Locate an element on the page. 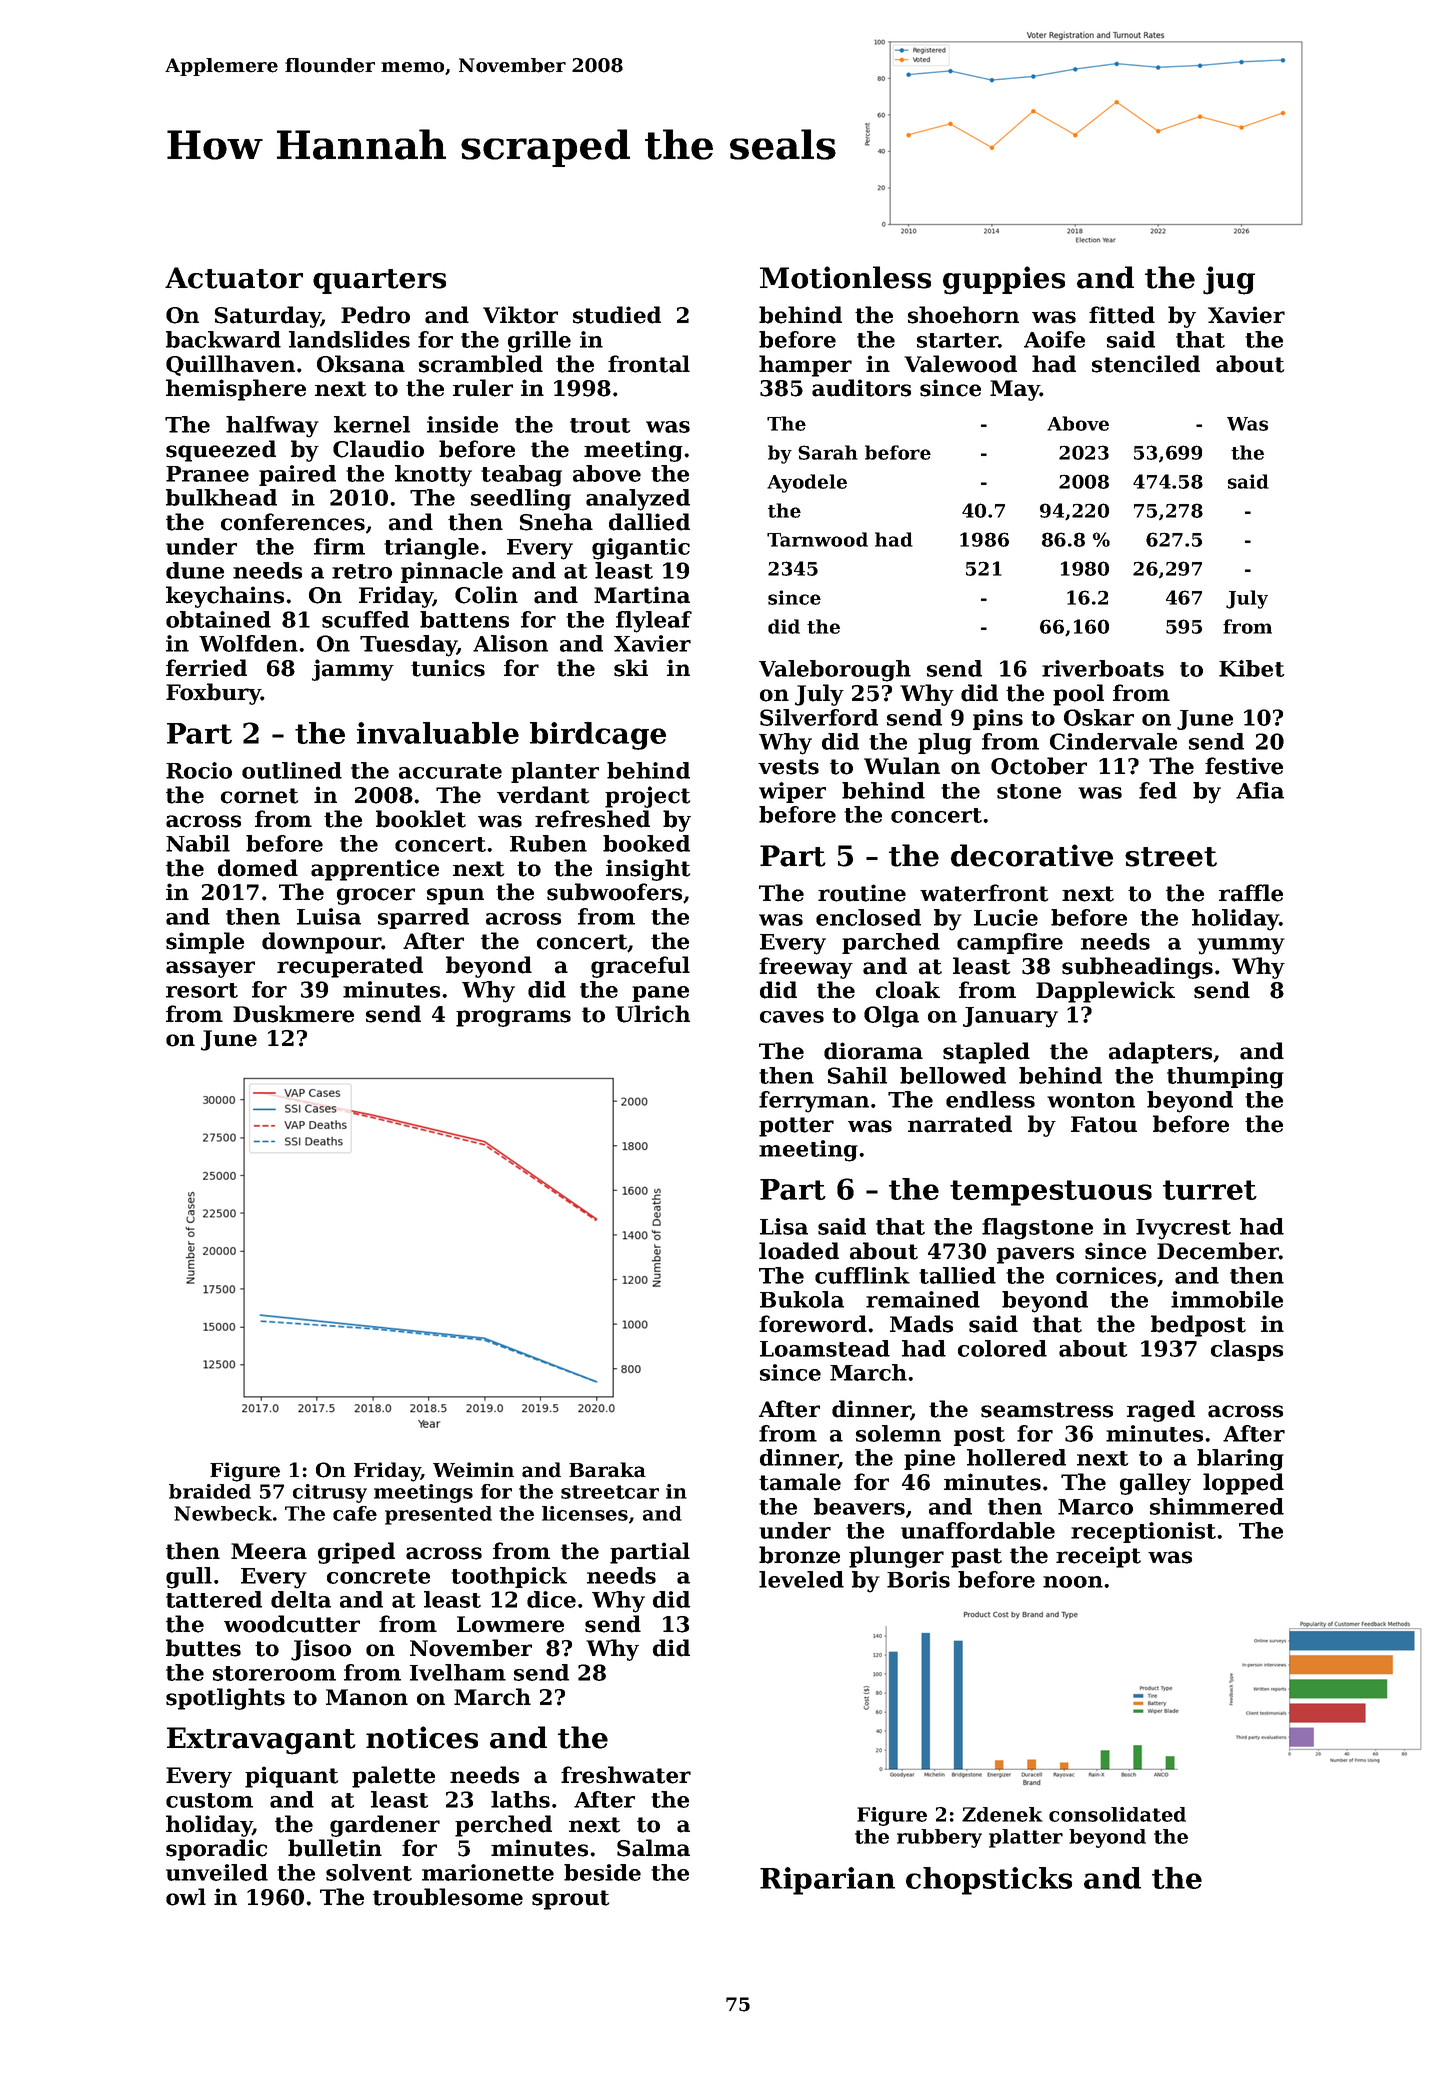  Actuator is located at coordinates (234, 278).
